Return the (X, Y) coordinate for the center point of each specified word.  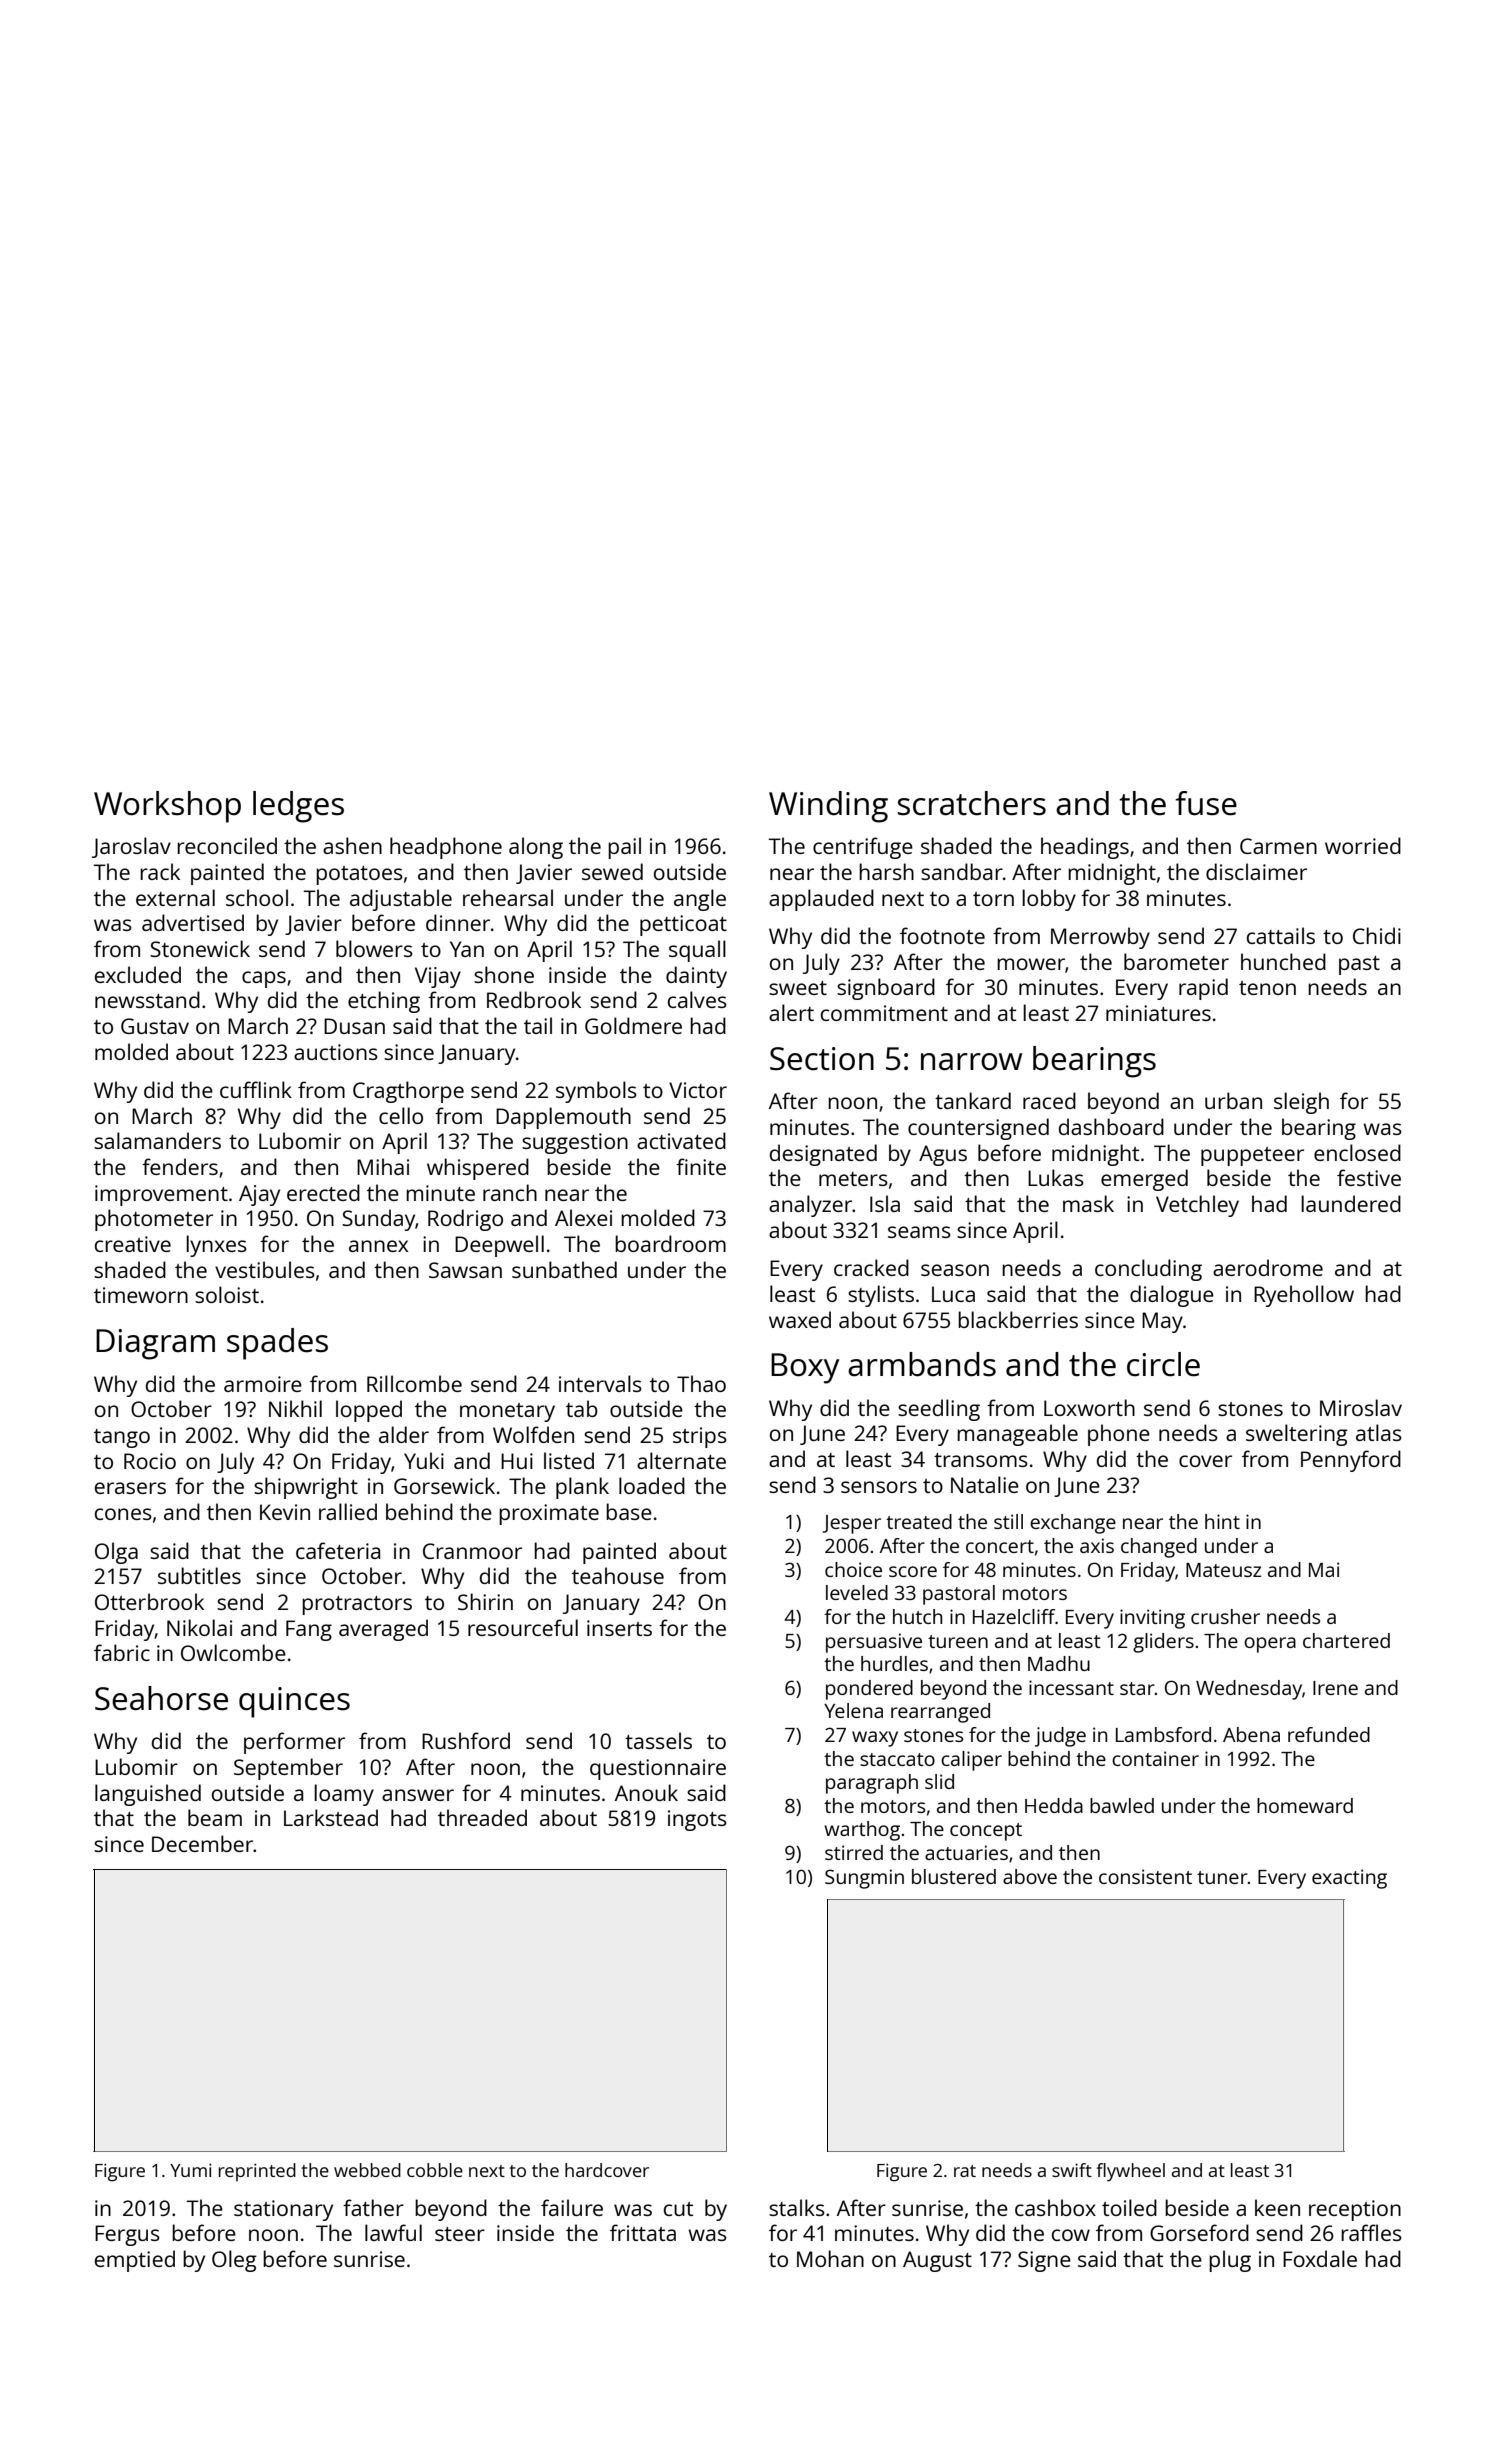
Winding (828, 807)
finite (701, 1166)
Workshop (167, 807)
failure (572, 2207)
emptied (135, 2261)
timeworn (141, 1295)
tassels (658, 1740)
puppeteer (1252, 1156)
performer (294, 1743)
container (1155, 1758)
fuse (1206, 803)
